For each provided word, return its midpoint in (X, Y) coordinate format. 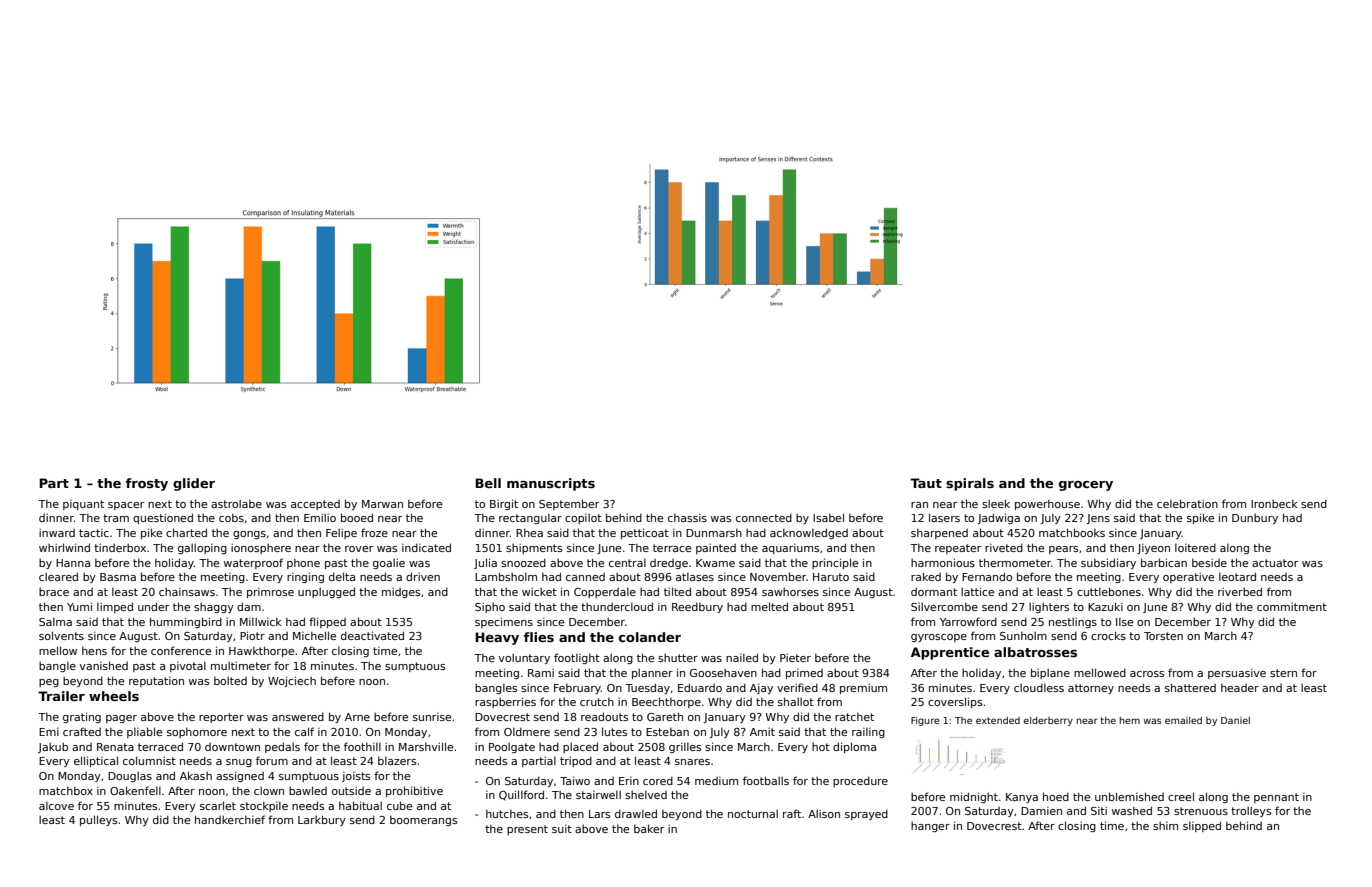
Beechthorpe (666, 702)
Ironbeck (1274, 503)
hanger (930, 826)
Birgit (504, 504)
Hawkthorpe (261, 651)
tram (116, 518)
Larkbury (322, 820)
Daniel (1235, 720)
